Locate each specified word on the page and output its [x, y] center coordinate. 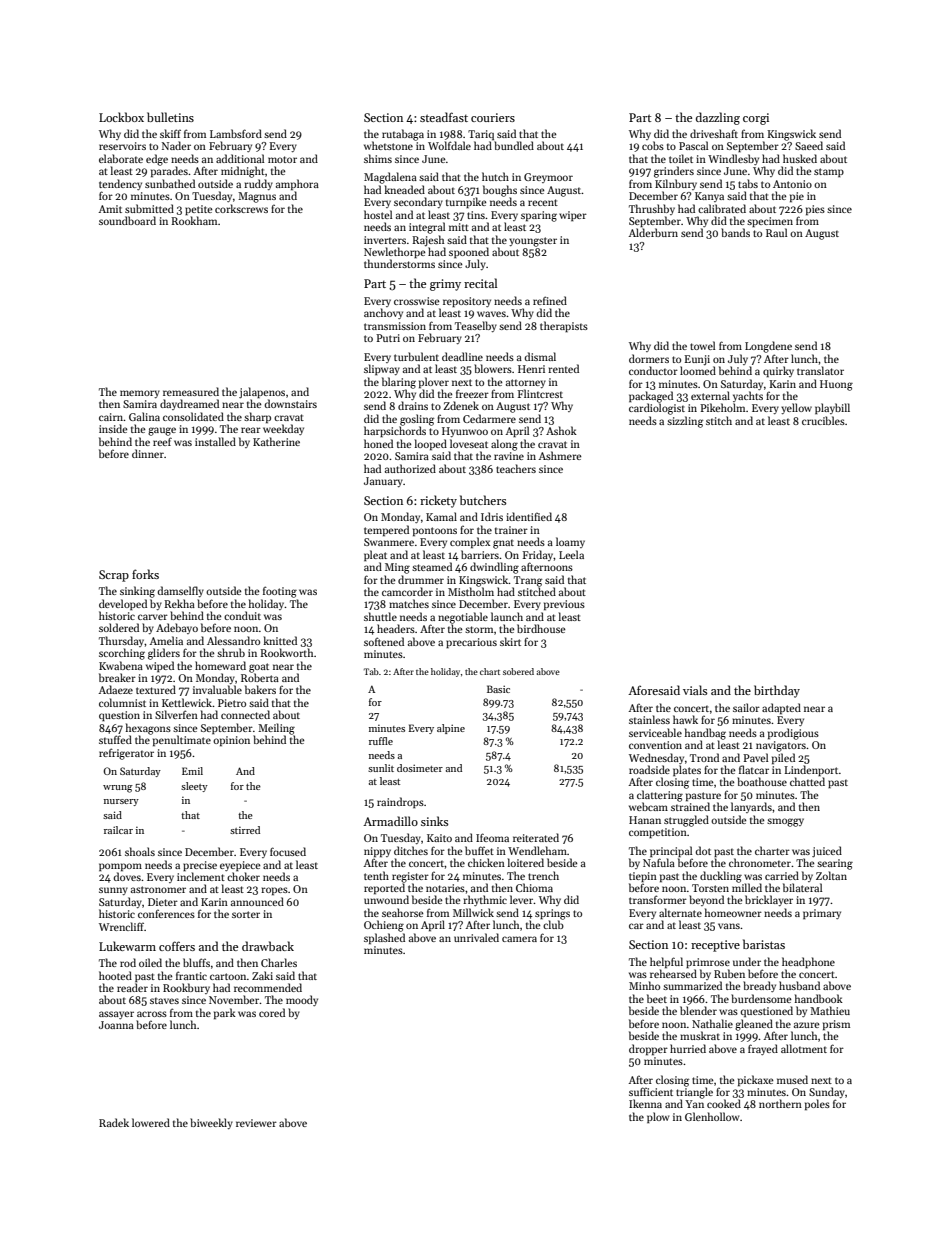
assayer [116, 1015]
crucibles [823, 420]
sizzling [685, 422]
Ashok [561, 430]
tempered [386, 530]
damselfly [180, 591]
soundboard [127, 220]
